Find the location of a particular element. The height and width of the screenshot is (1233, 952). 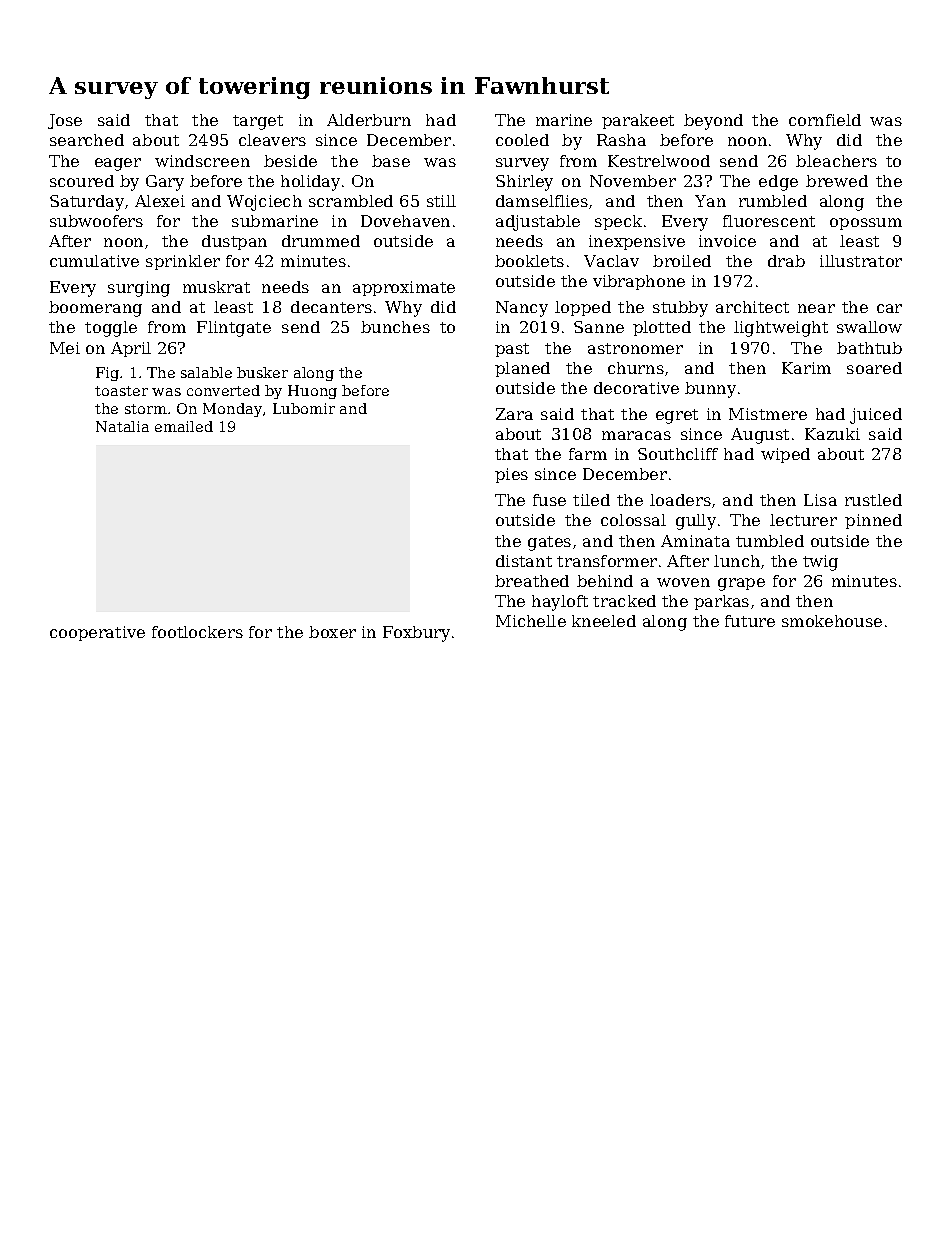

sprinkler is located at coordinates (183, 262).
